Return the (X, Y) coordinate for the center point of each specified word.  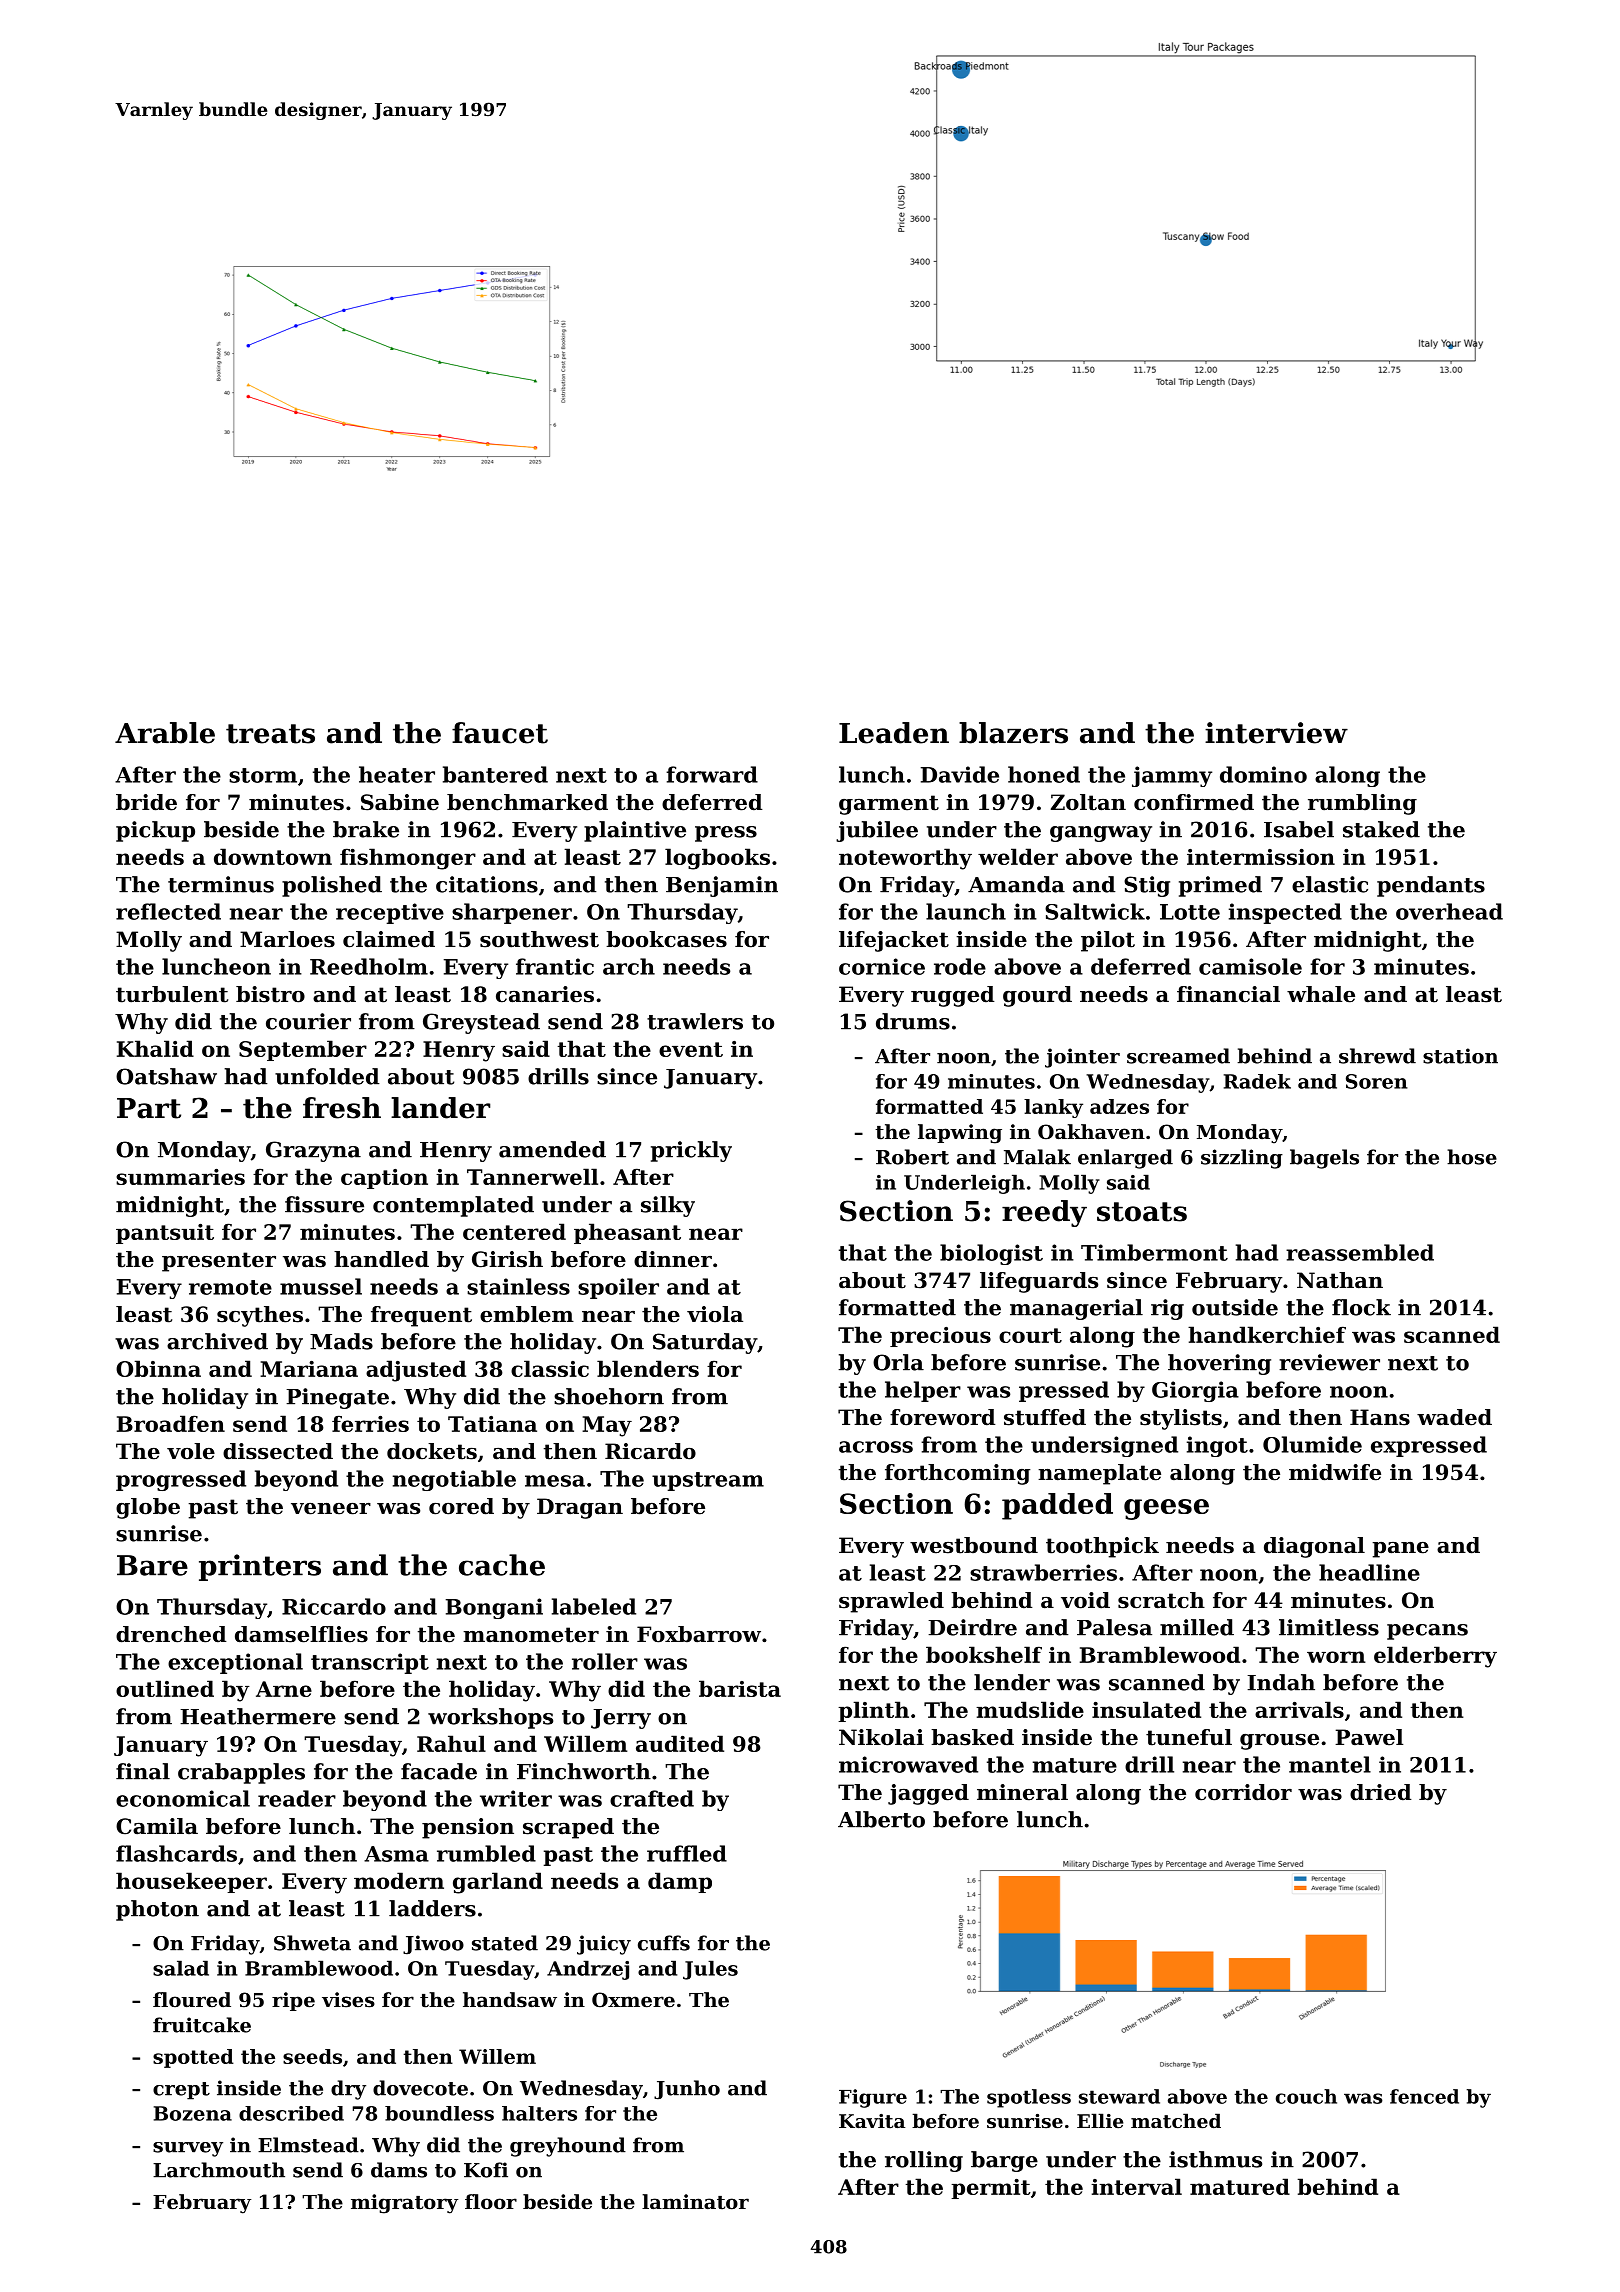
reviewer (1329, 1362)
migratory (404, 2204)
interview (1276, 733)
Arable (165, 733)
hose (1472, 1157)
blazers (1013, 733)
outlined (165, 1688)
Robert (912, 1157)
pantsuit (165, 1234)
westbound (974, 1545)
